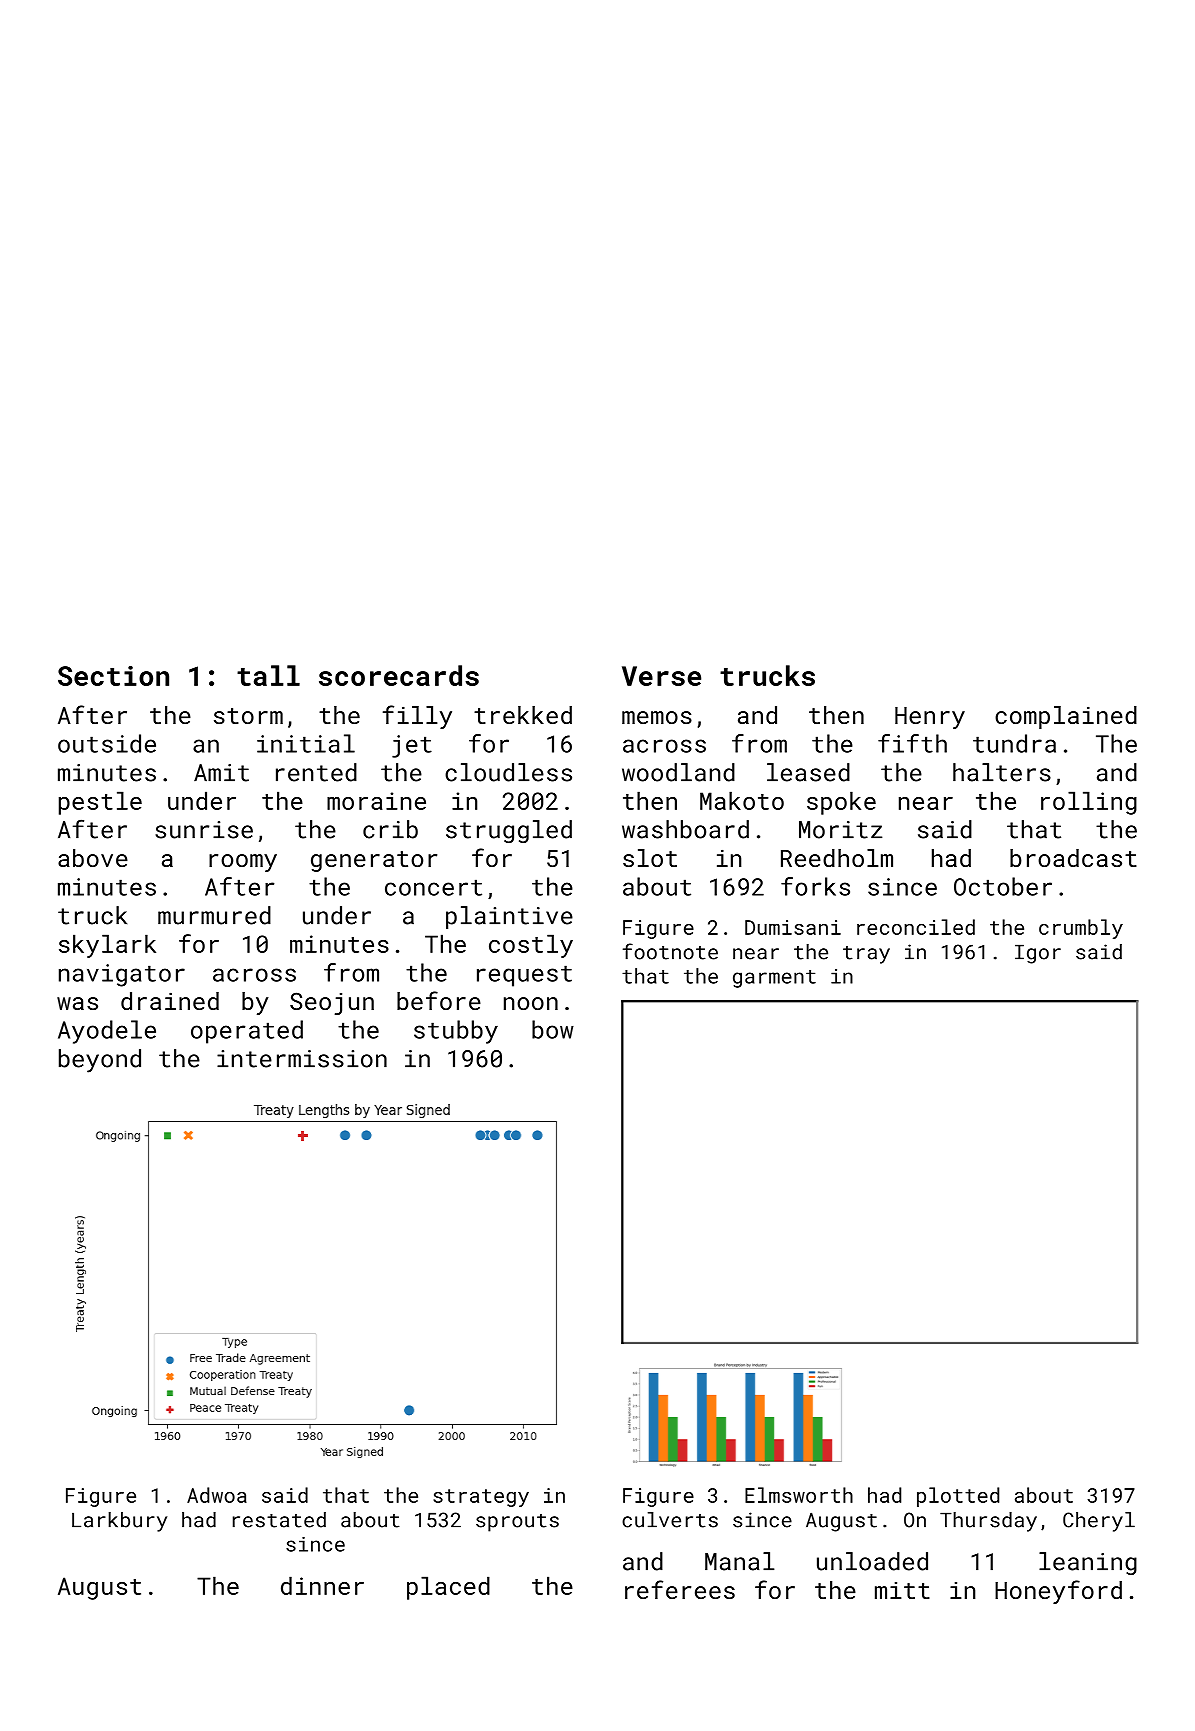 This screenshot has height=1731, width=1195. I want to click on bow, so click(553, 1029).
